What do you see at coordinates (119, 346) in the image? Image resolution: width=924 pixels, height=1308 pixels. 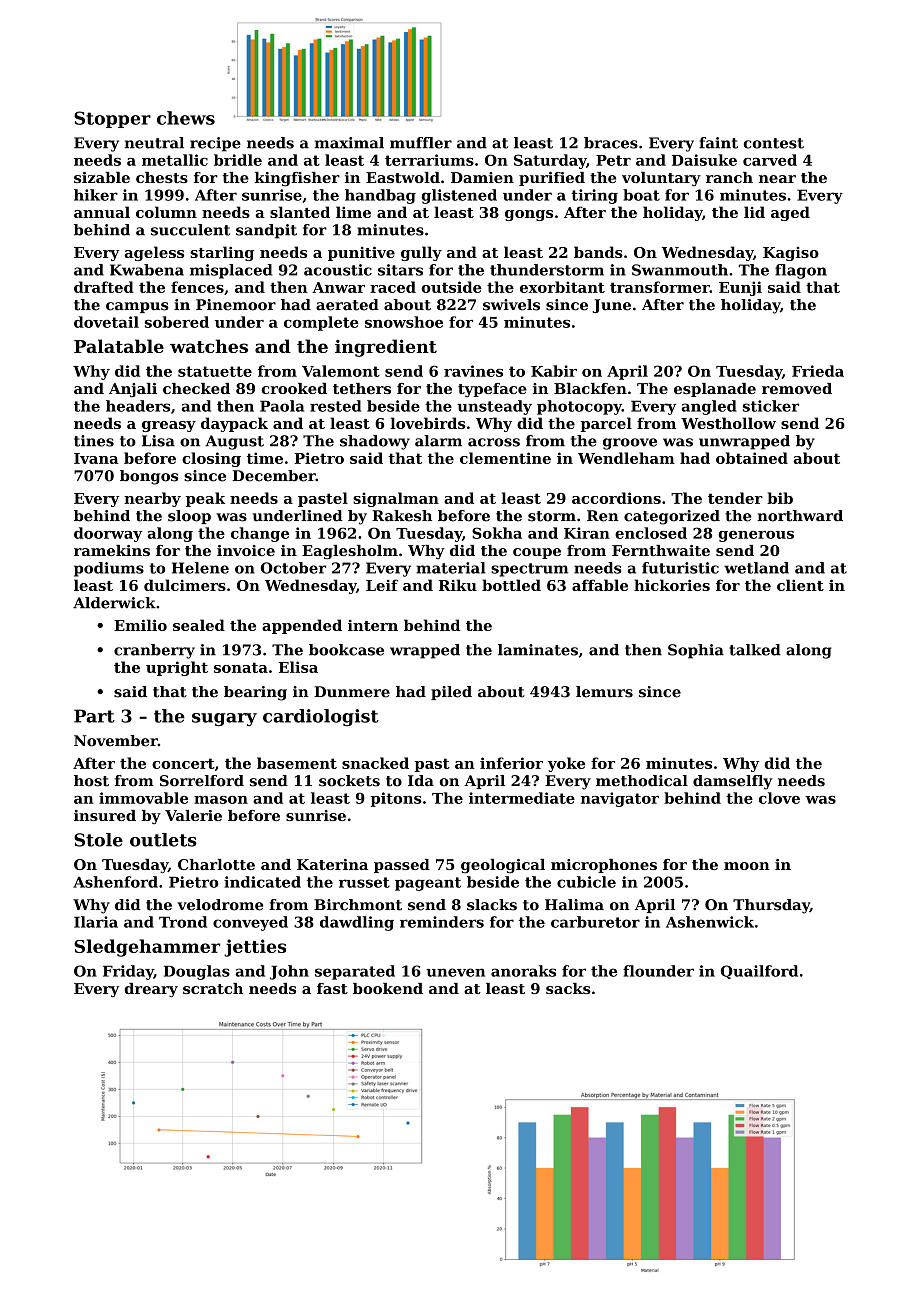 I see `Palatable` at bounding box center [119, 346].
